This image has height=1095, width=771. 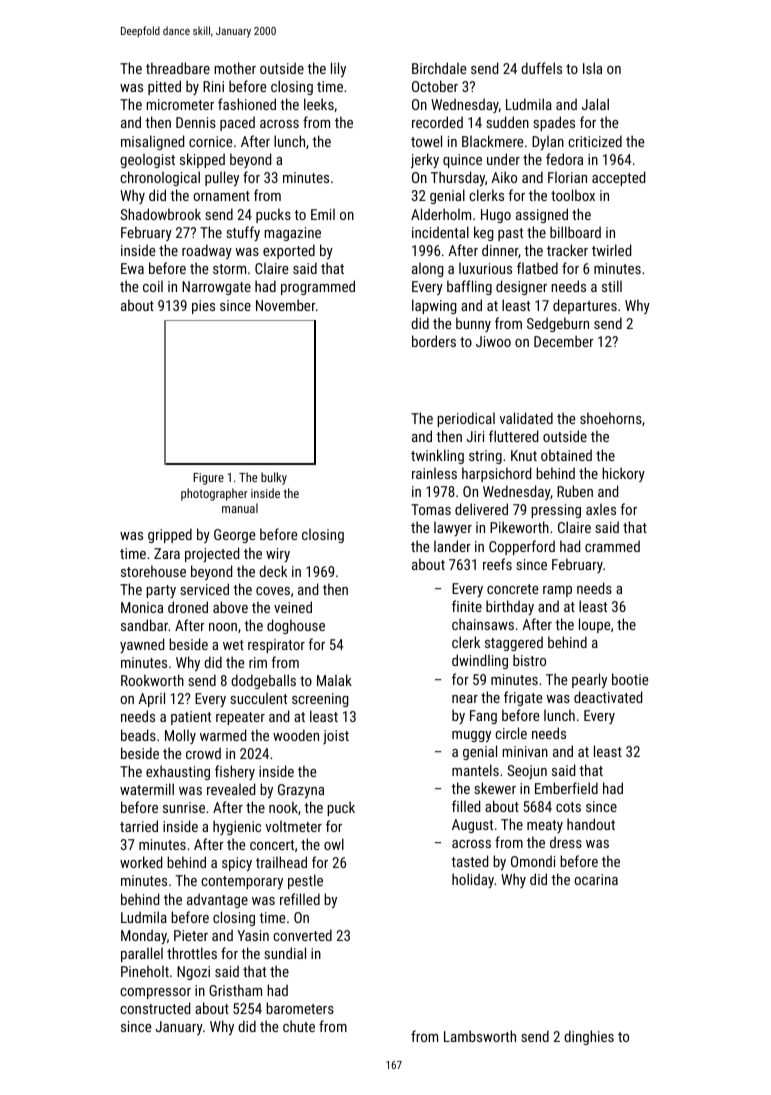 I want to click on periodical, so click(x=466, y=419).
